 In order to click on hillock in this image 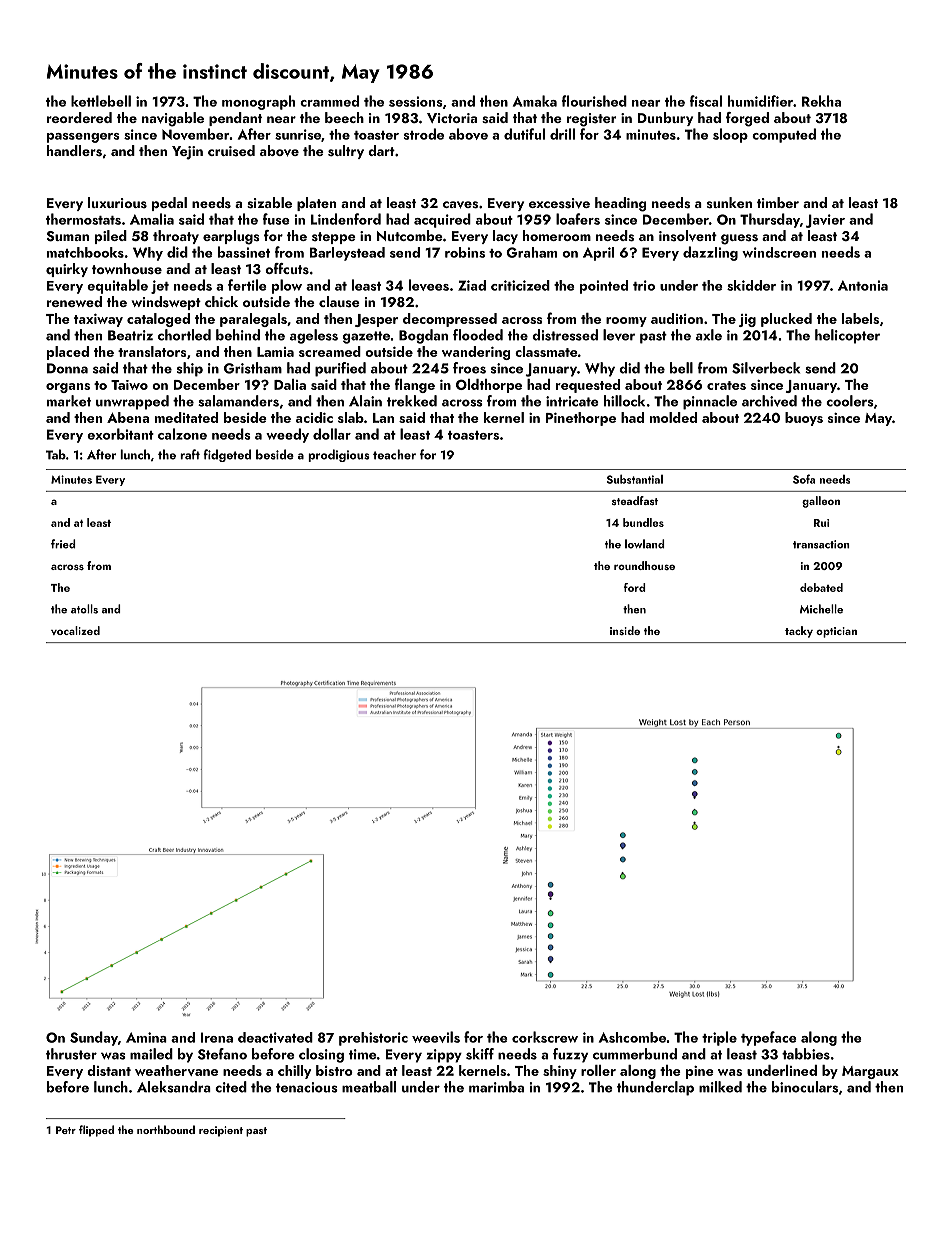, I will do `click(624, 401)`.
